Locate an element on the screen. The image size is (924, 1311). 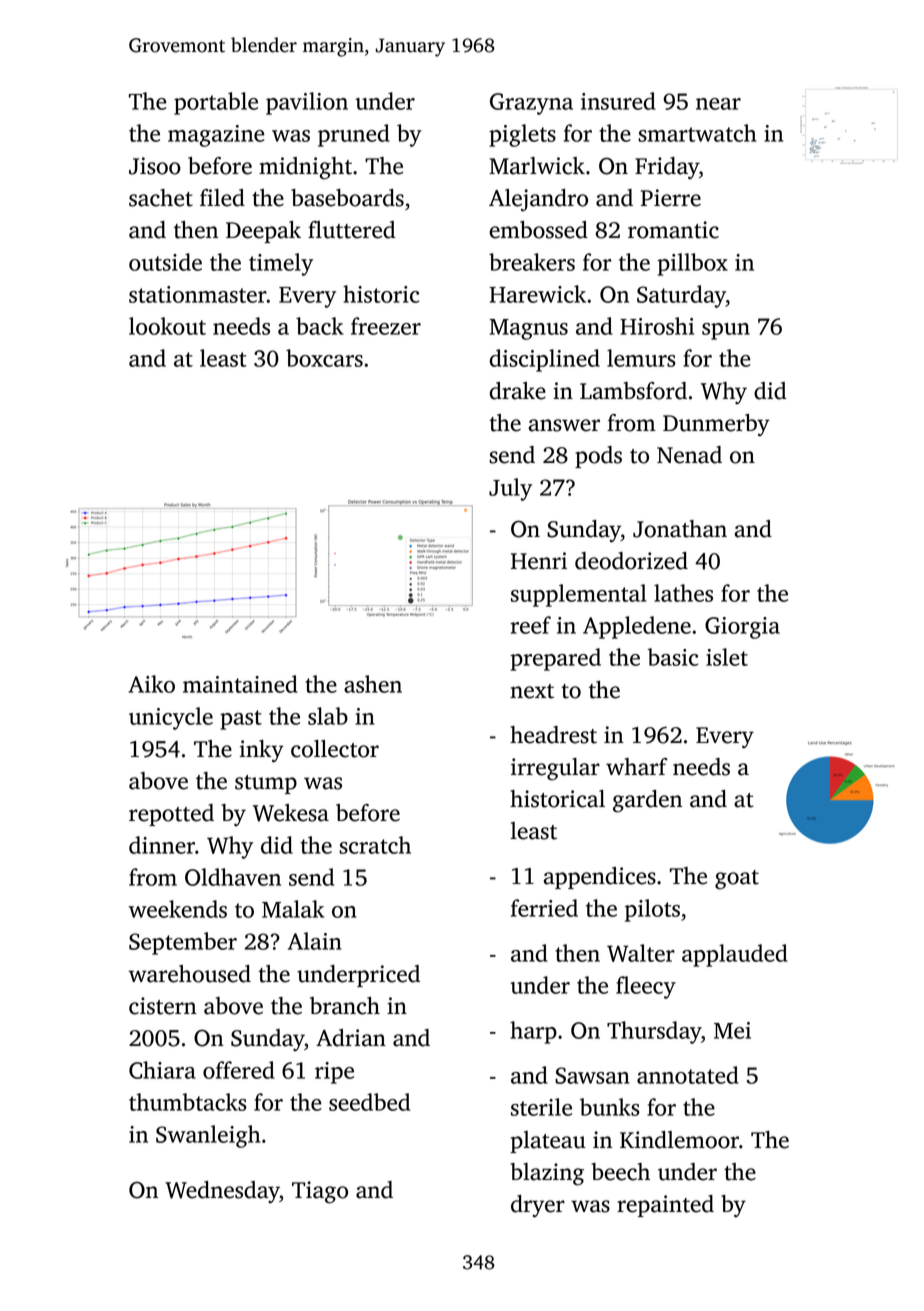
scratch is located at coordinates (375, 845).
